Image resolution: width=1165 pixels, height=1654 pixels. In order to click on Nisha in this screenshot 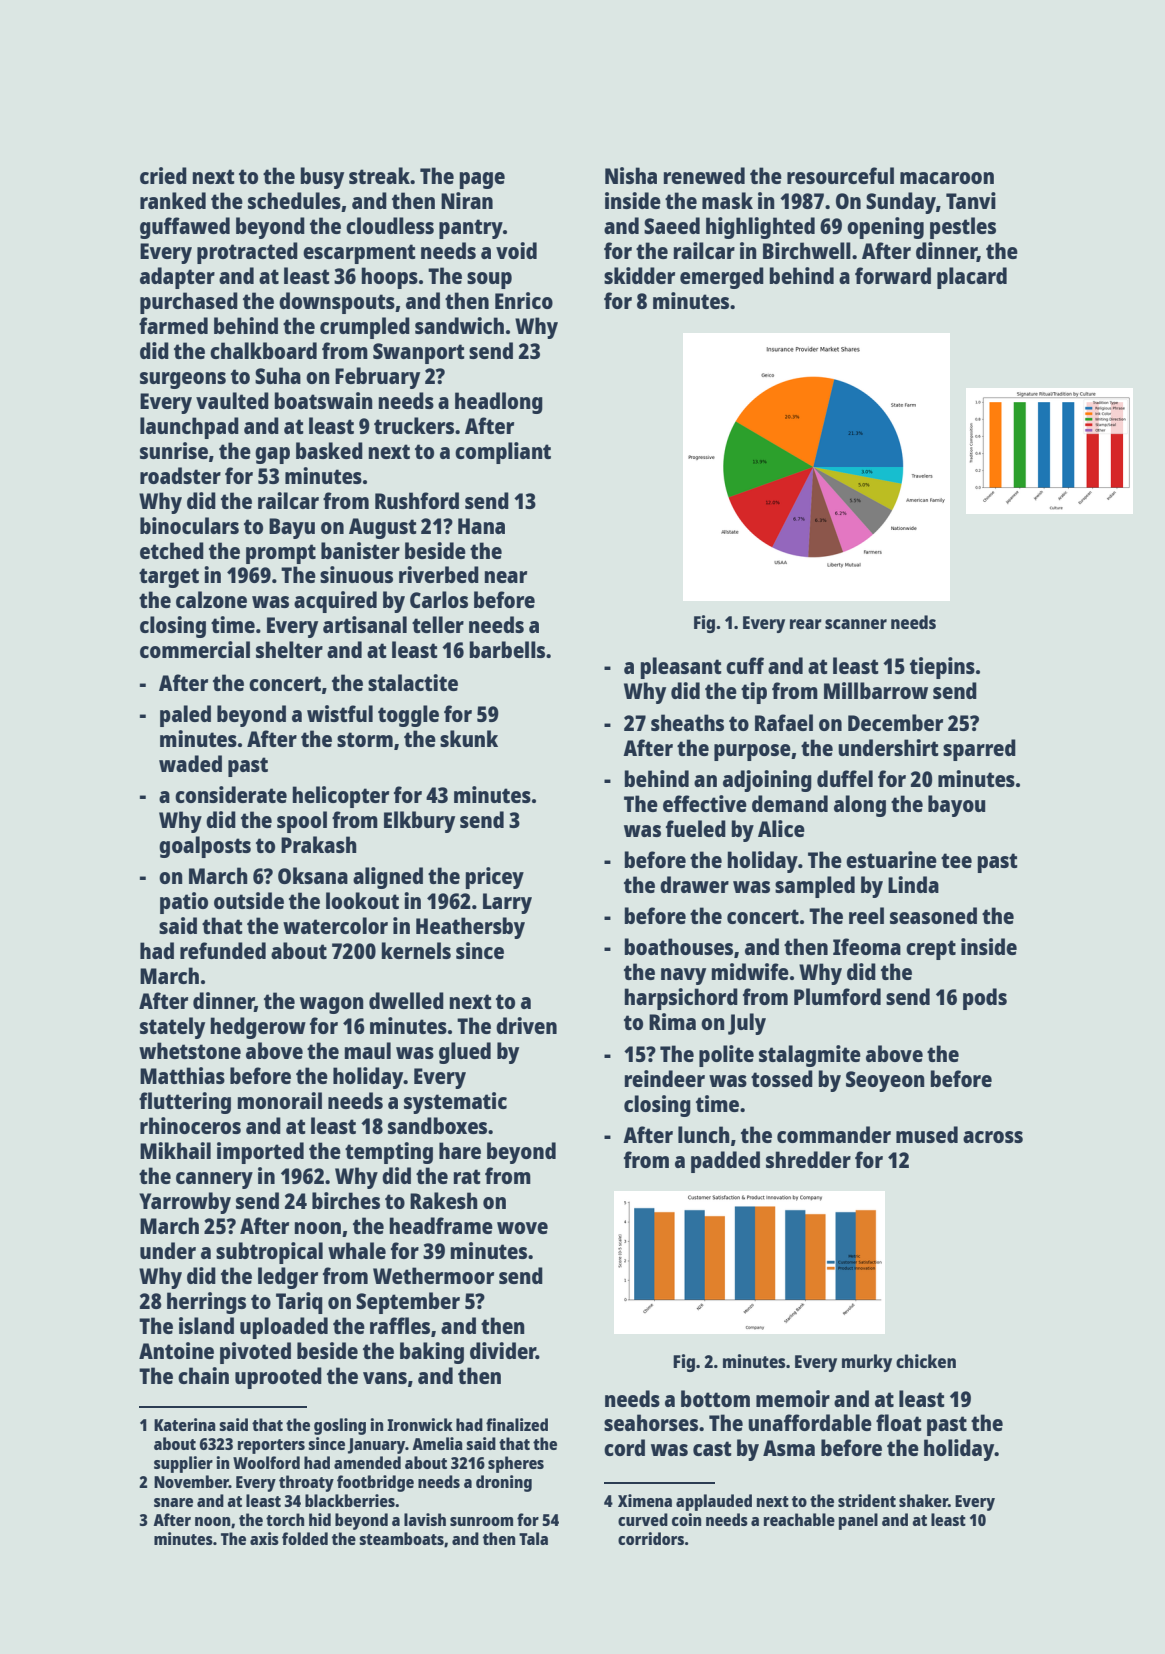, I will do `click(631, 175)`.
